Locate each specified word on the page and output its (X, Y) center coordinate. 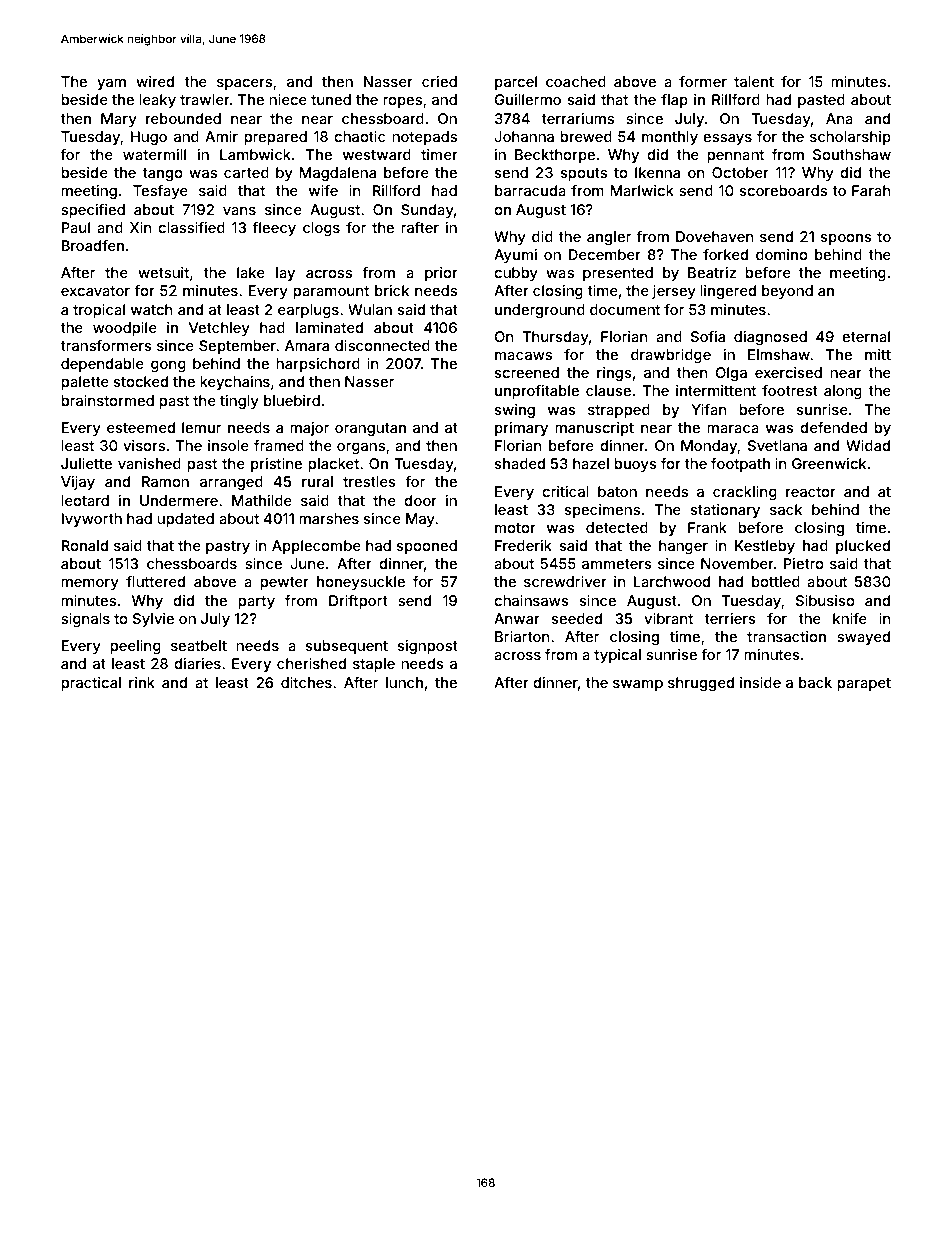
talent (754, 81)
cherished (311, 663)
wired (155, 81)
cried (439, 81)
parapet (864, 684)
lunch (404, 682)
